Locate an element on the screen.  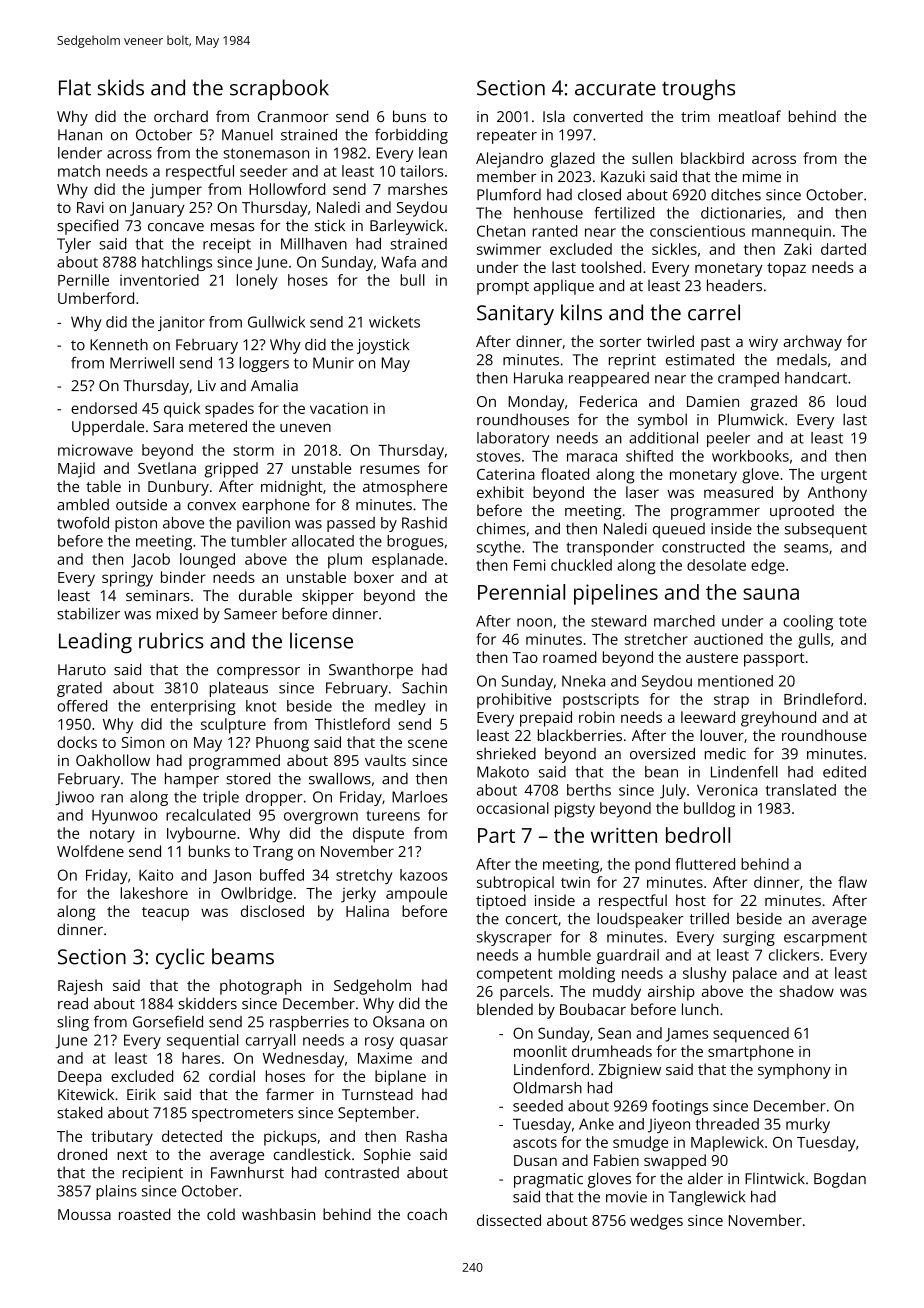
roasted is located at coordinates (145, 1214).
